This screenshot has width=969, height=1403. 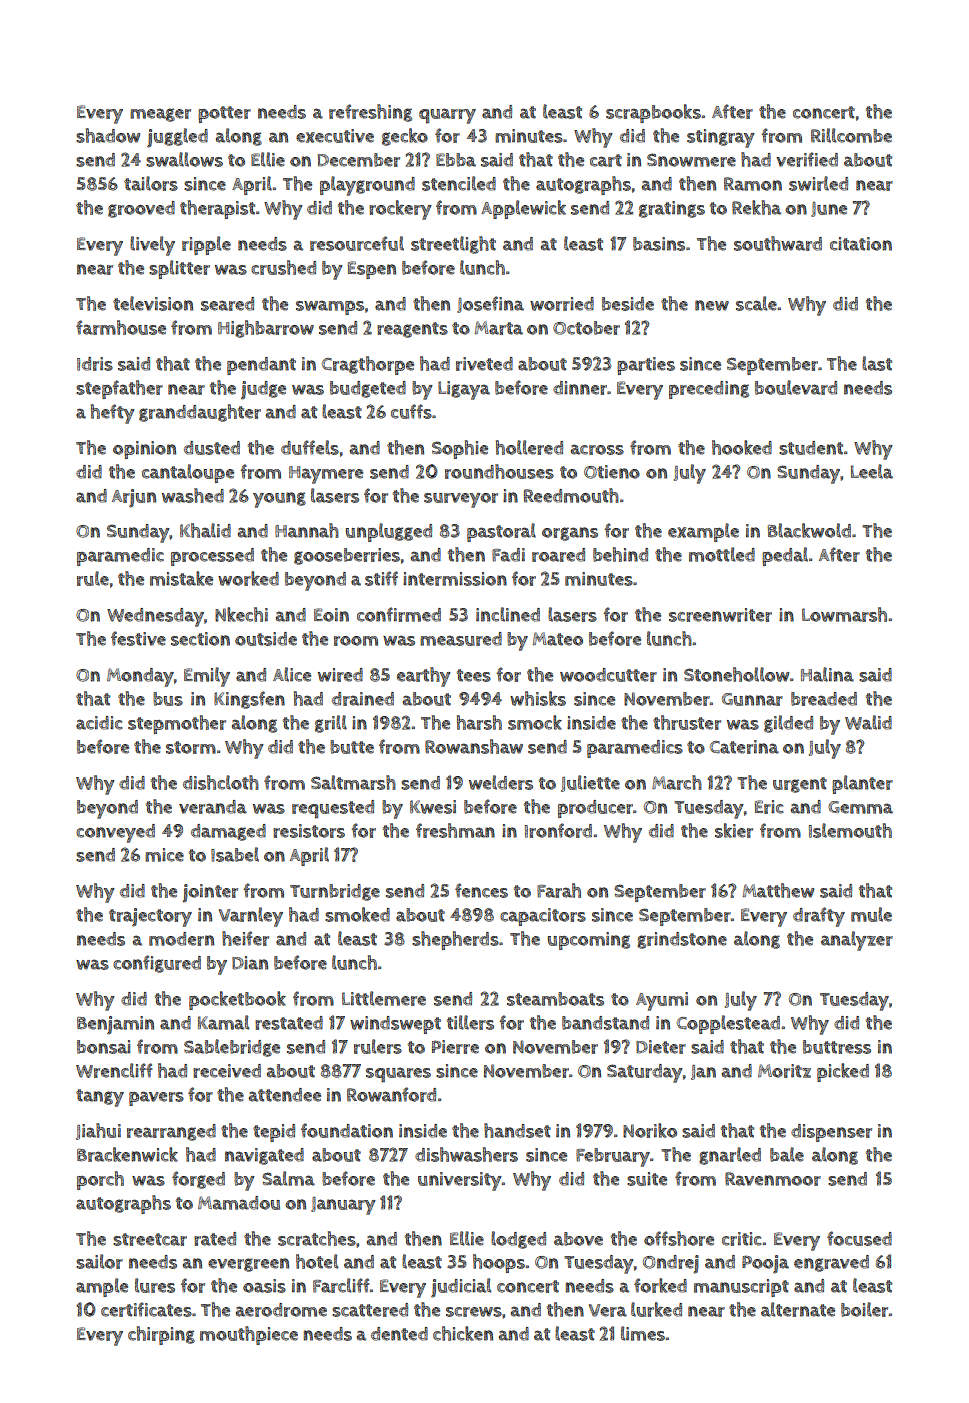 I want to click on quarry, so click(x=447, y=116).
